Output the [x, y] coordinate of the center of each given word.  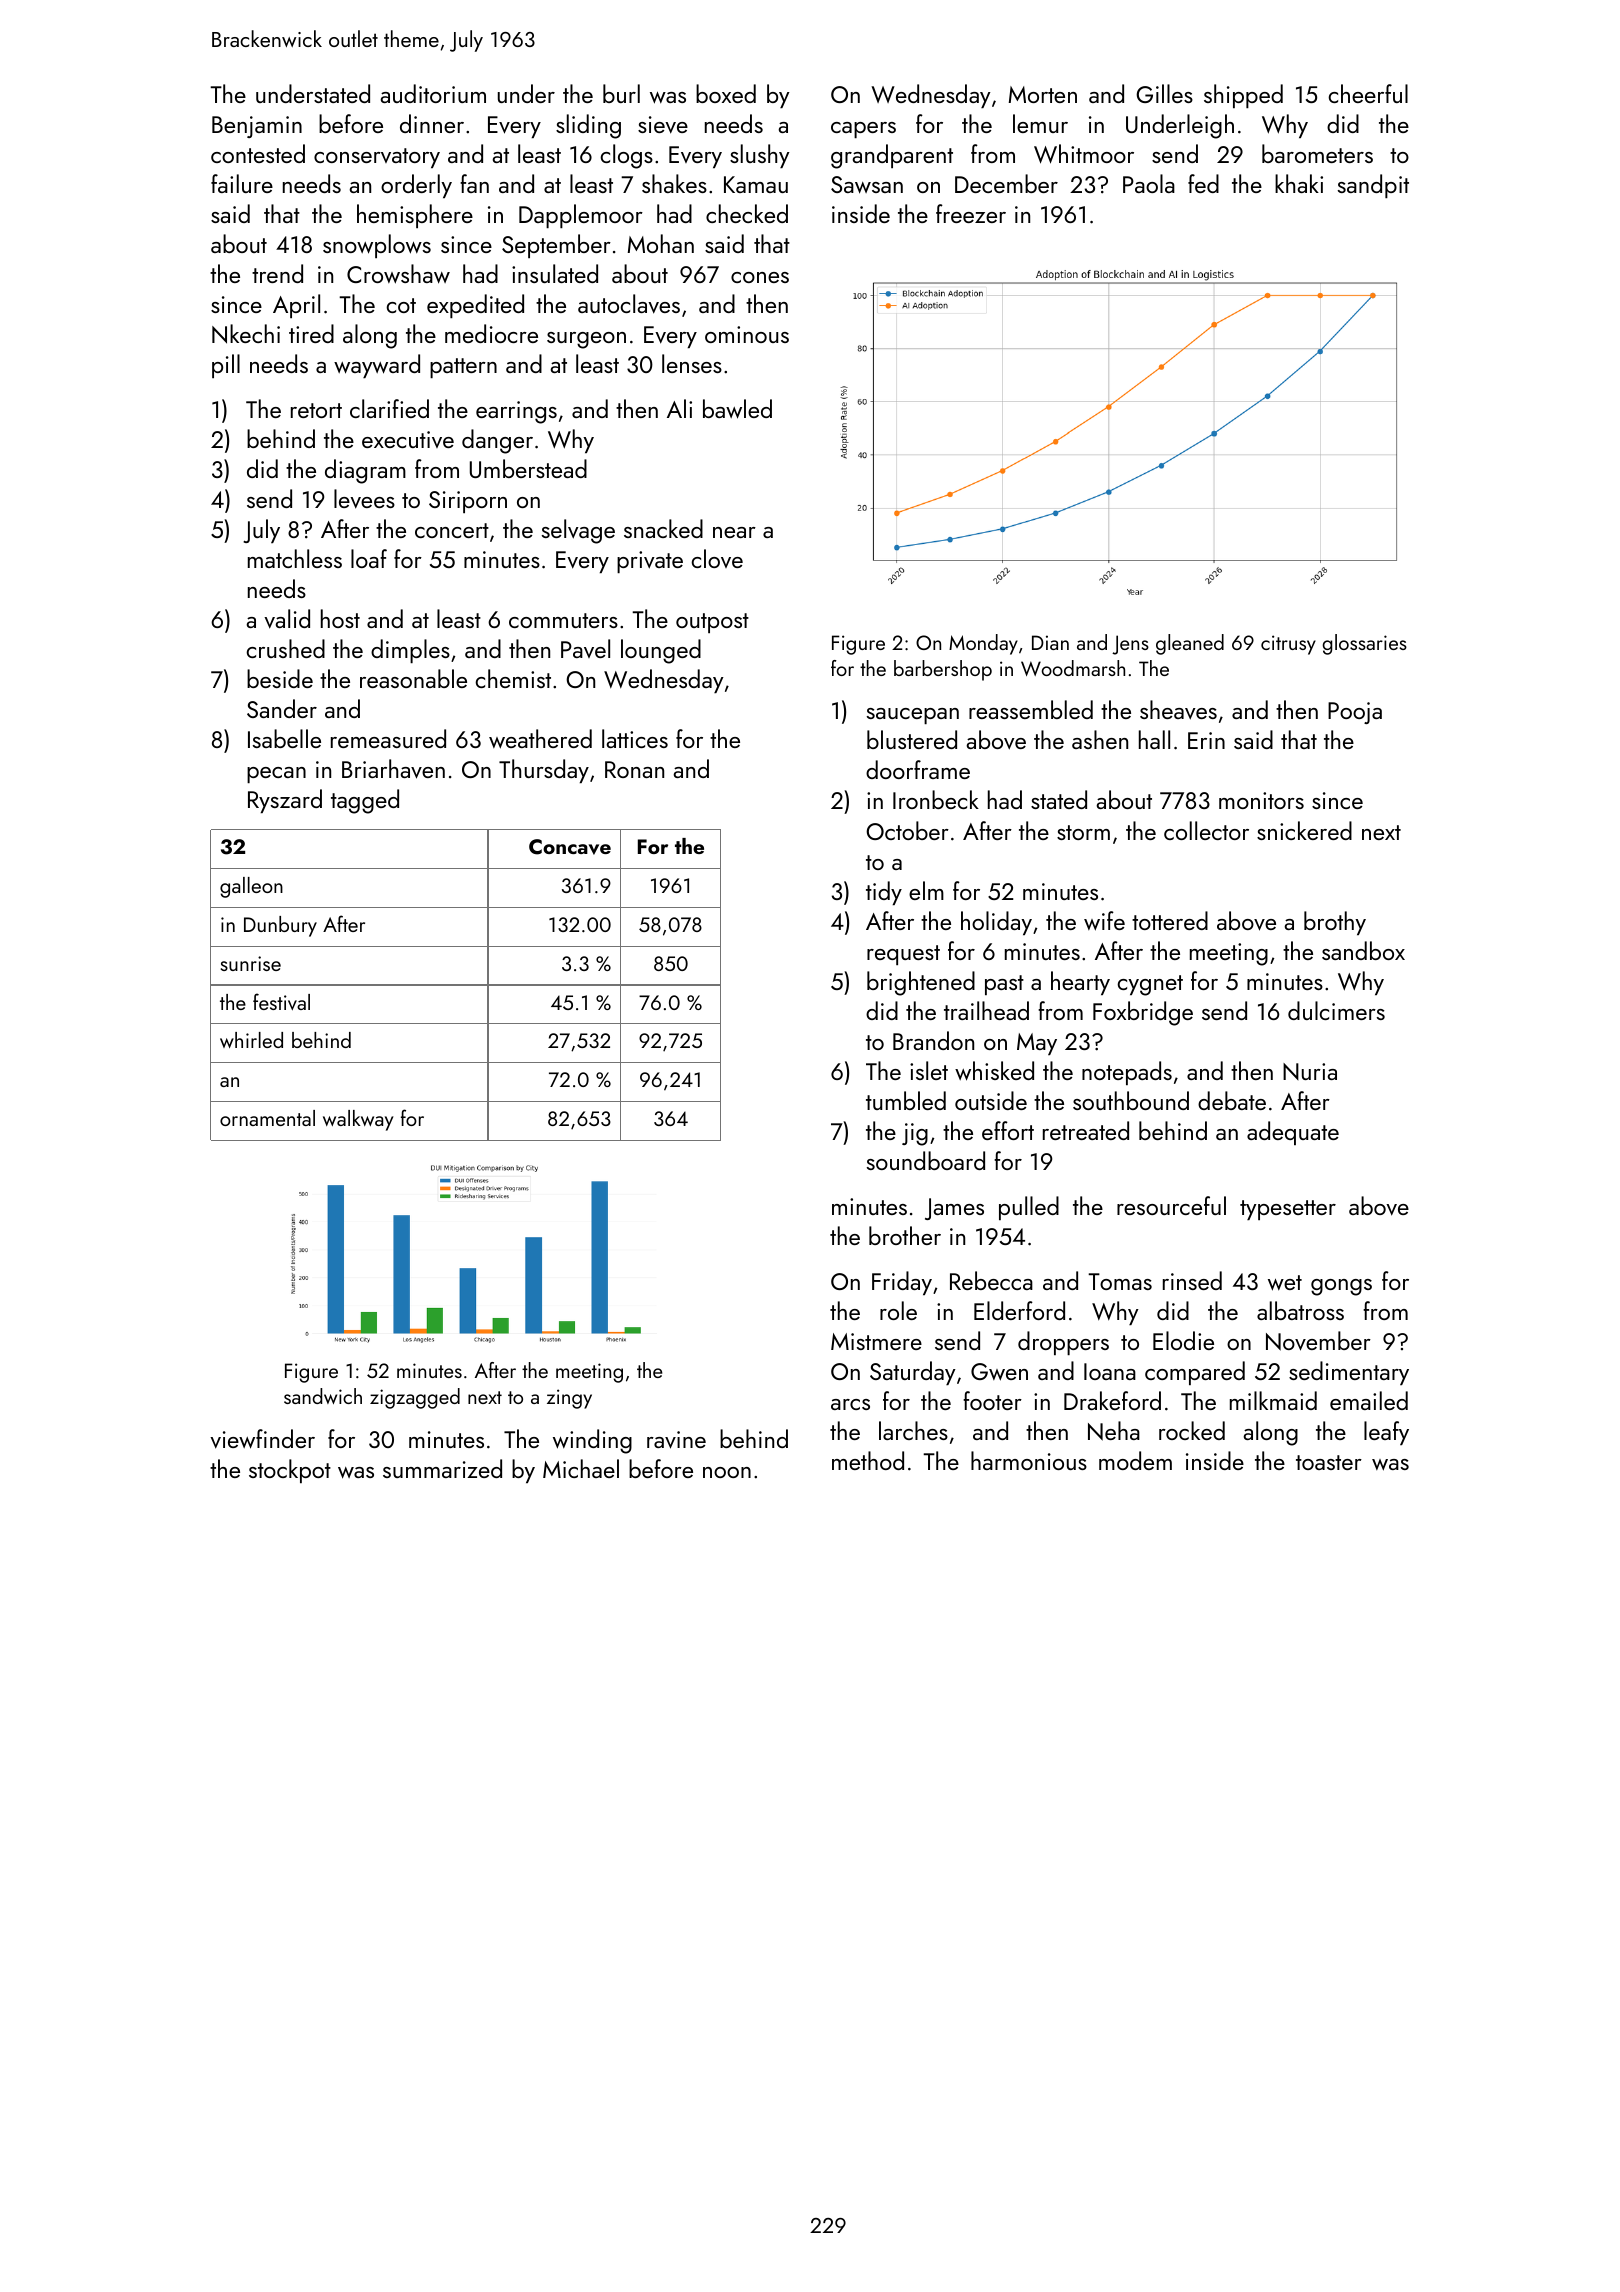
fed [1203, 183]
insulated [555, 273]
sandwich [323, 1396]
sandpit [1373, 186]
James [954, 1209]
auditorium [433, 93]
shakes [674, 183]
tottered [1170, 920]
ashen [1100, 739]
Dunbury [280, 926]
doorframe [918, 769]
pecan [276, 775]
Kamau [756, 184]
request [903, 955]
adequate [1293, 1133]
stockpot [290, 1471]
